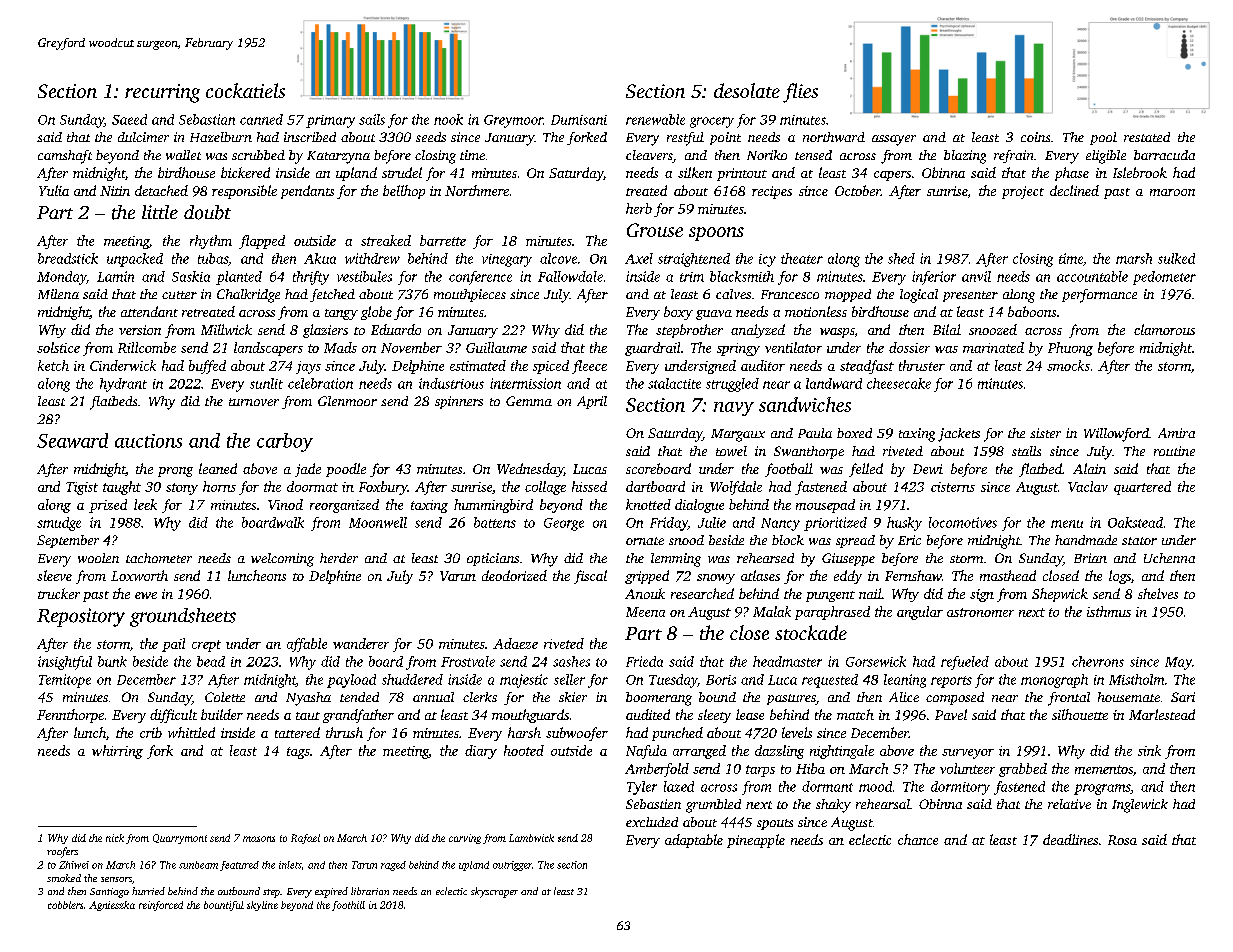  Describe the element at coordinates (245, 90) in the page. I see `cockatiels` at that location.
